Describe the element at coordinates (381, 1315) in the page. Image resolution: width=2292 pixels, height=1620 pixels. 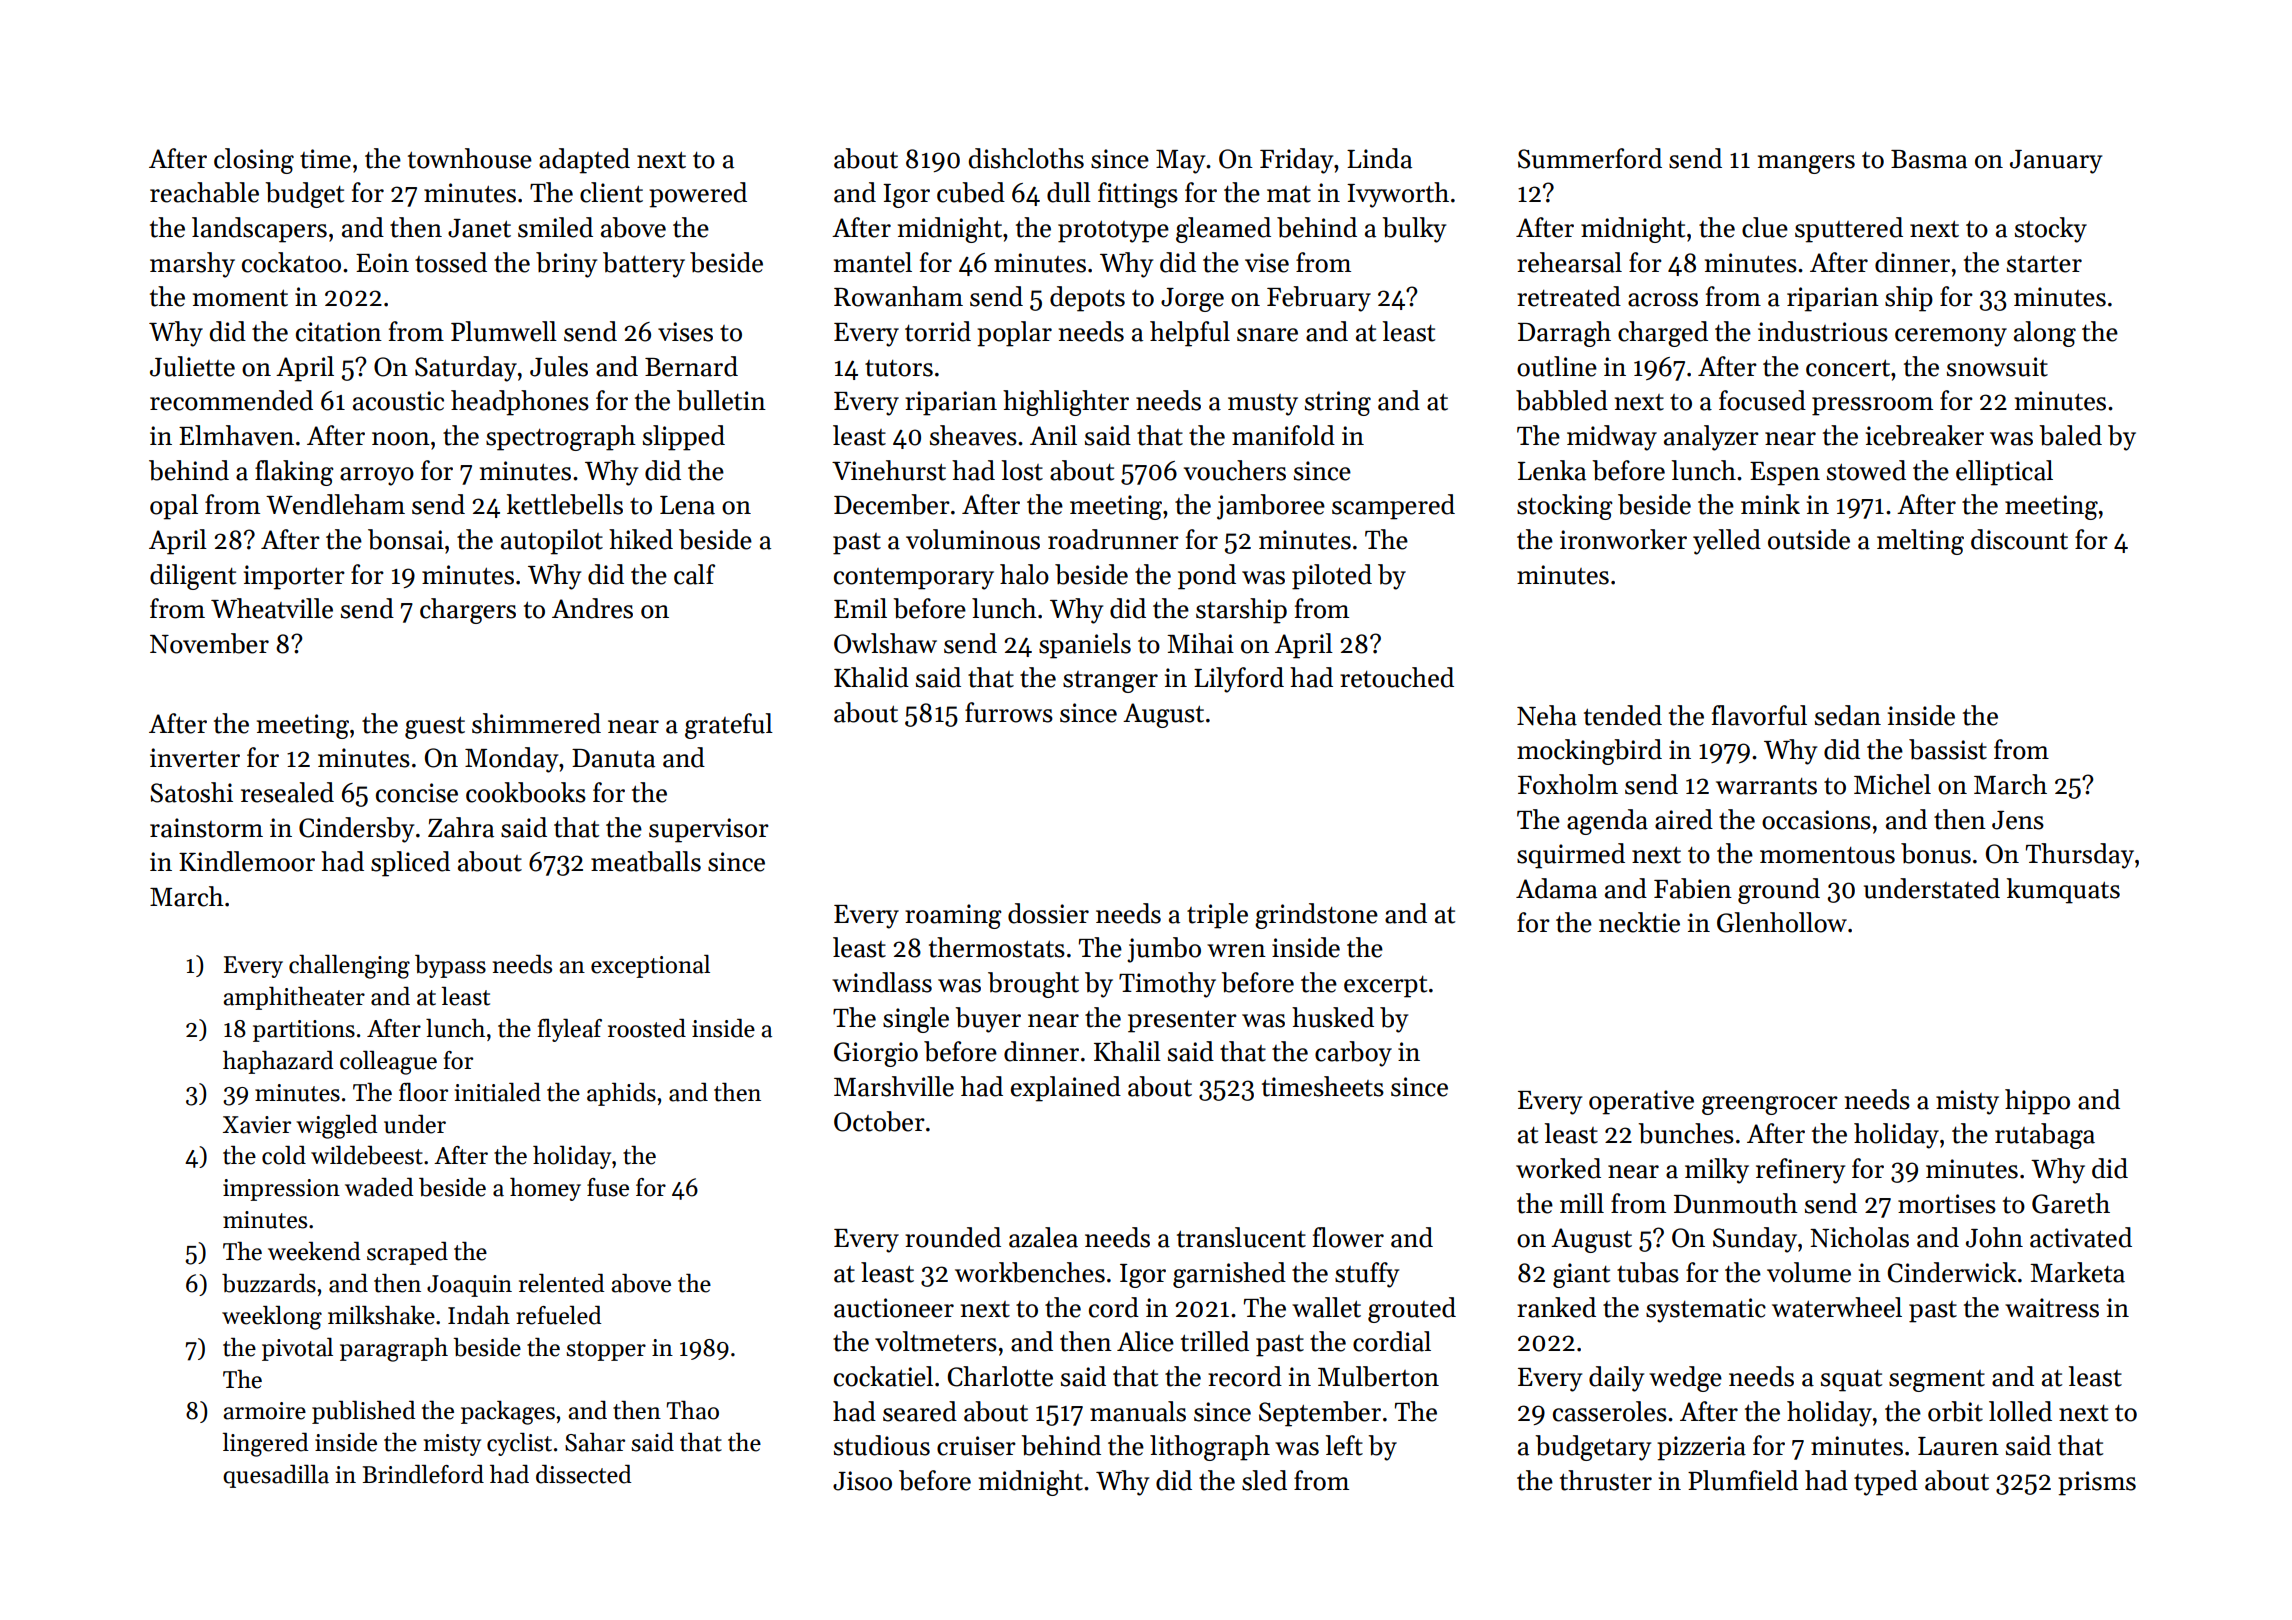
I see `milkshake` at that location.
